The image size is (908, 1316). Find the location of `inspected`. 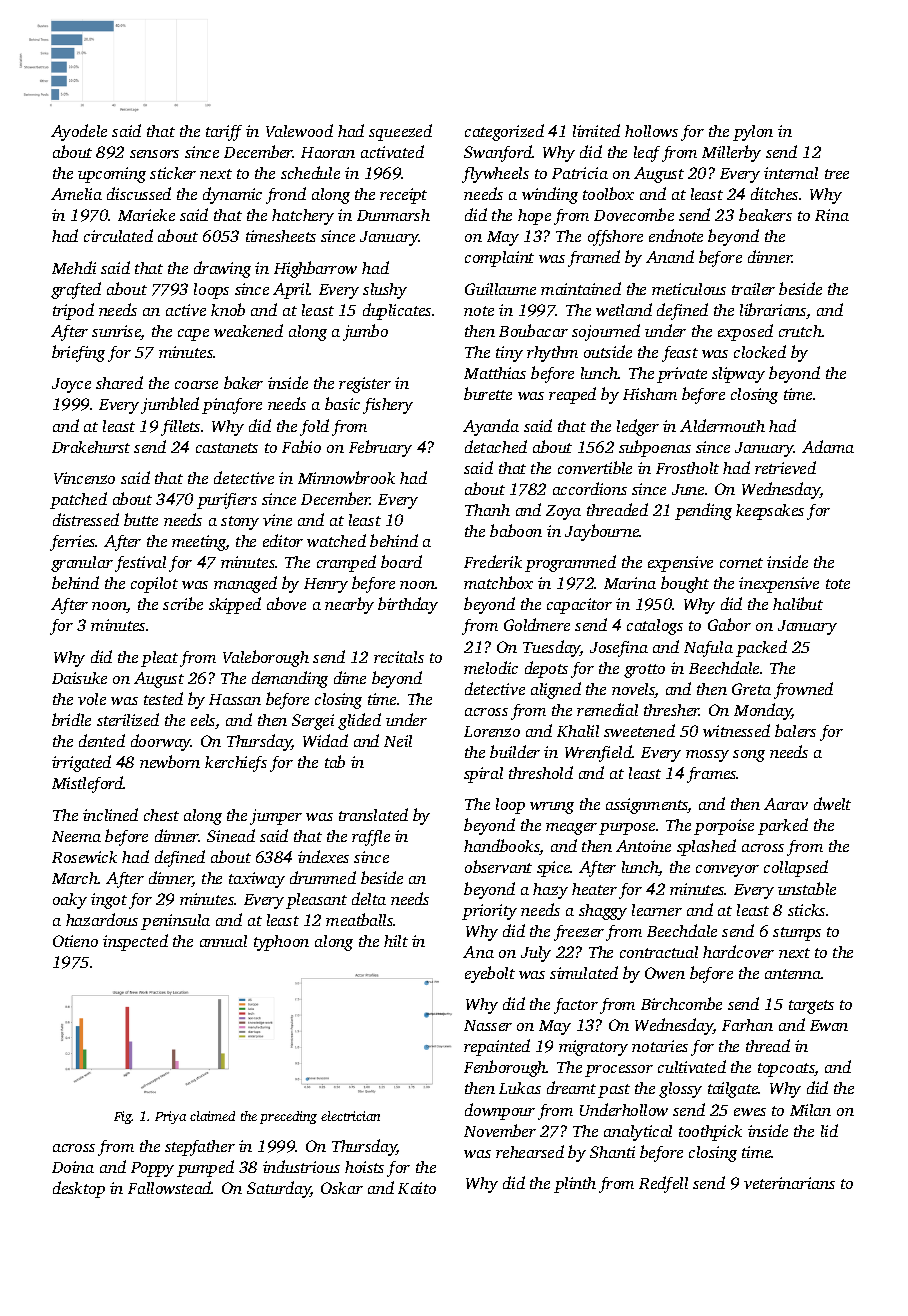

inspected is located at coordinates (135, 942).
